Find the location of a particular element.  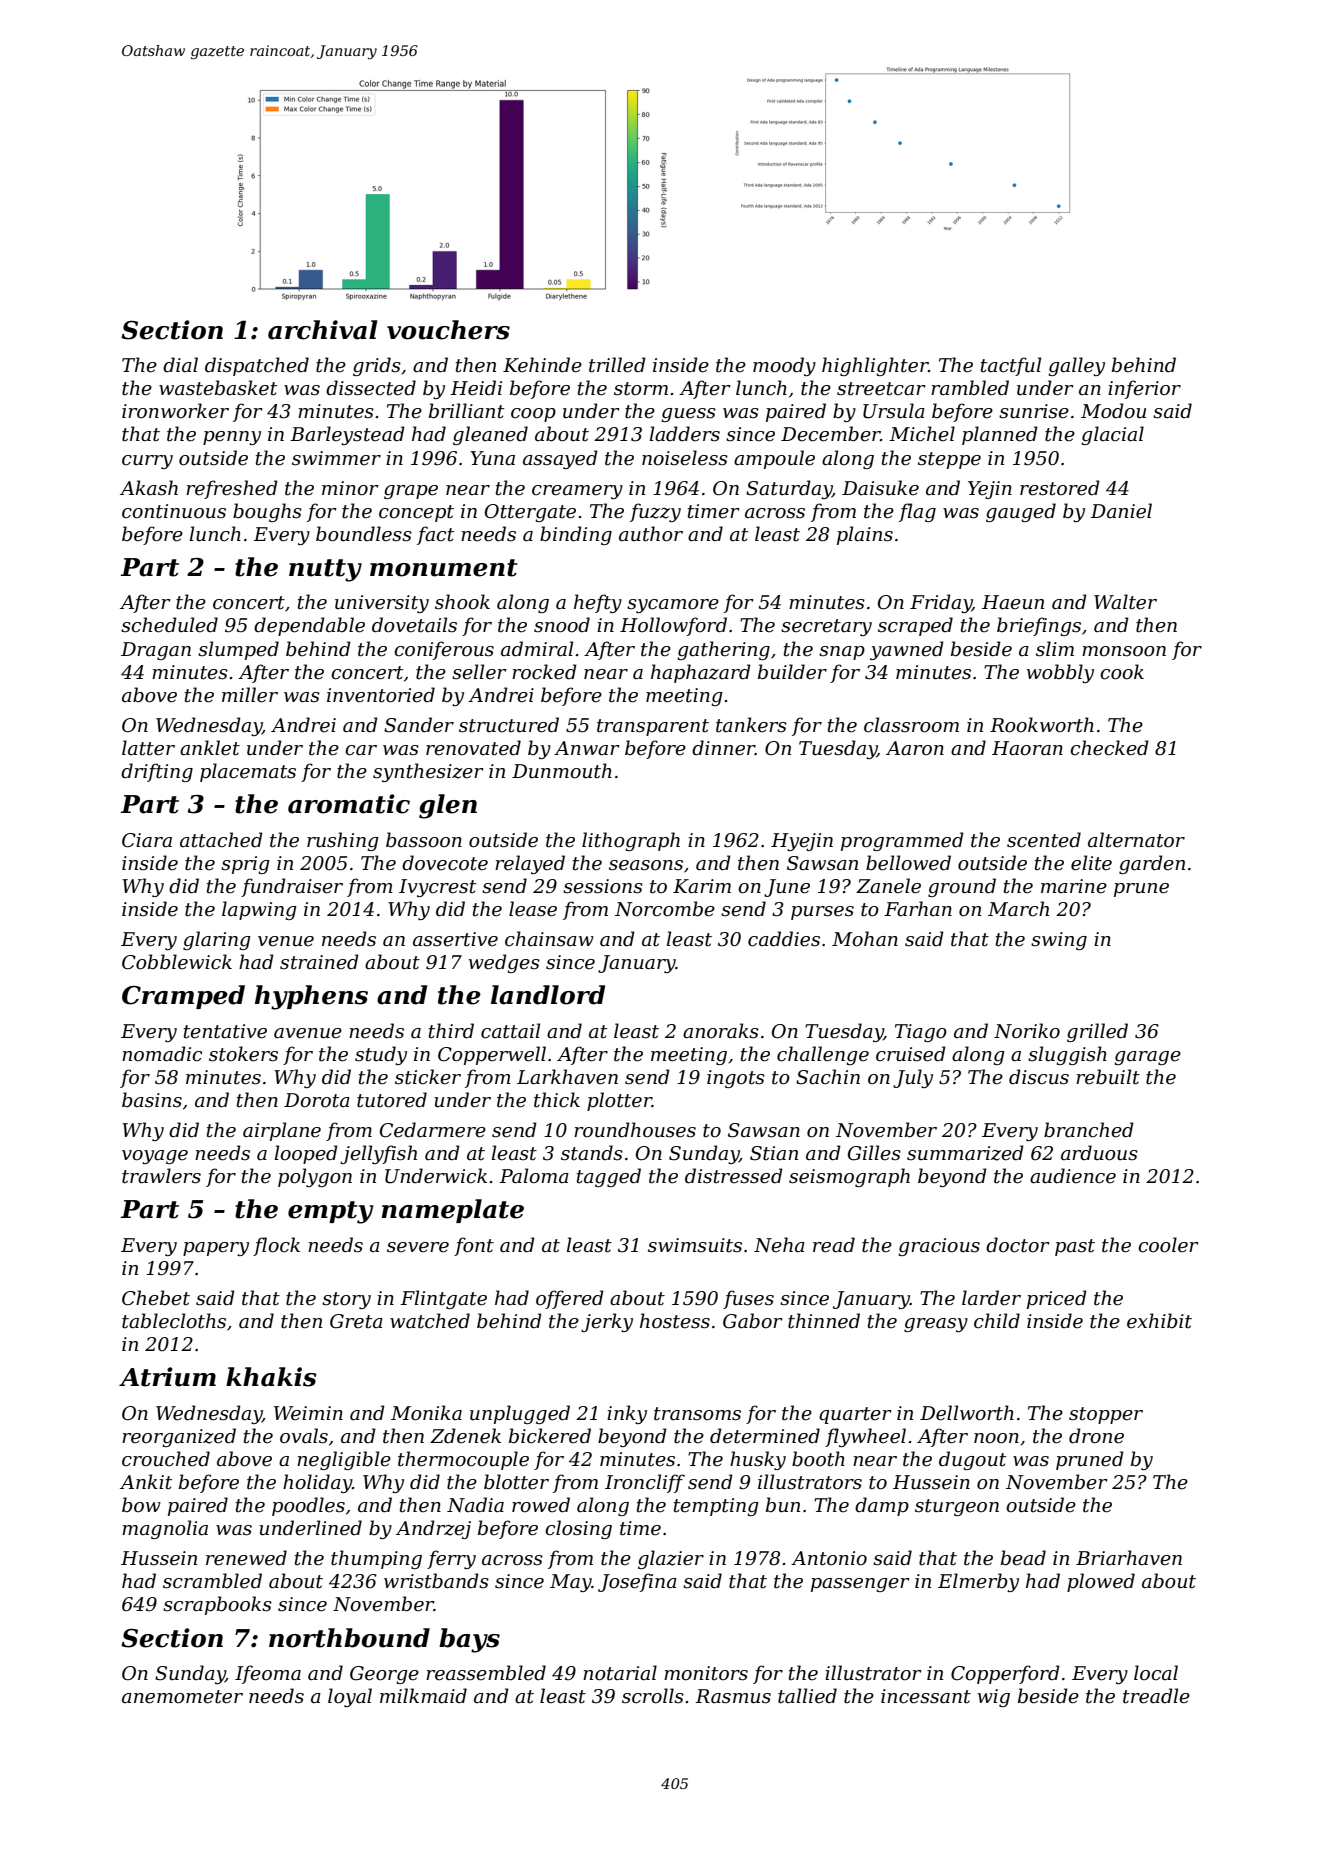

booth is located at coordinates (818, 1459).
